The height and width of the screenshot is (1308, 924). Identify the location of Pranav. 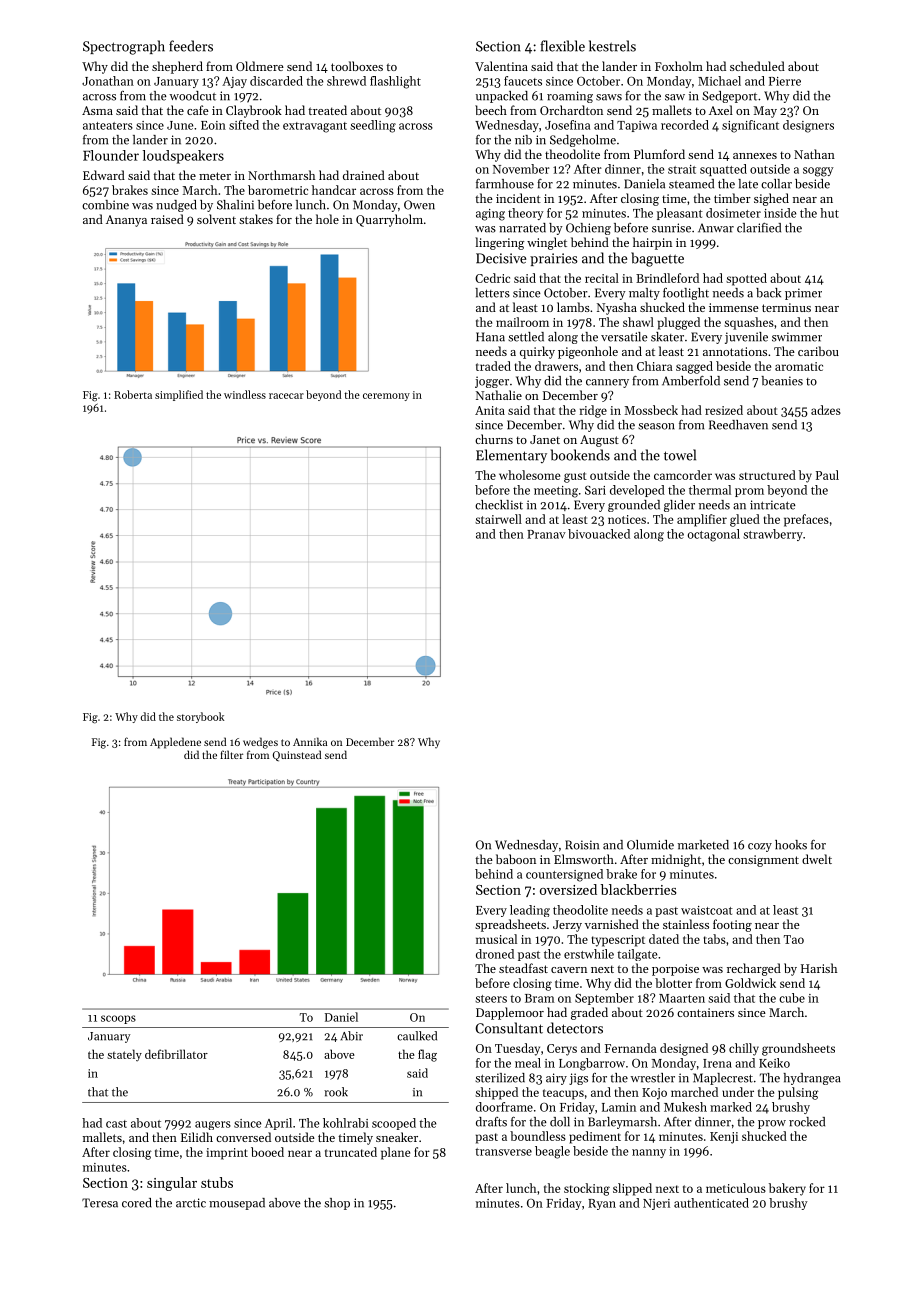
(546, 534).
